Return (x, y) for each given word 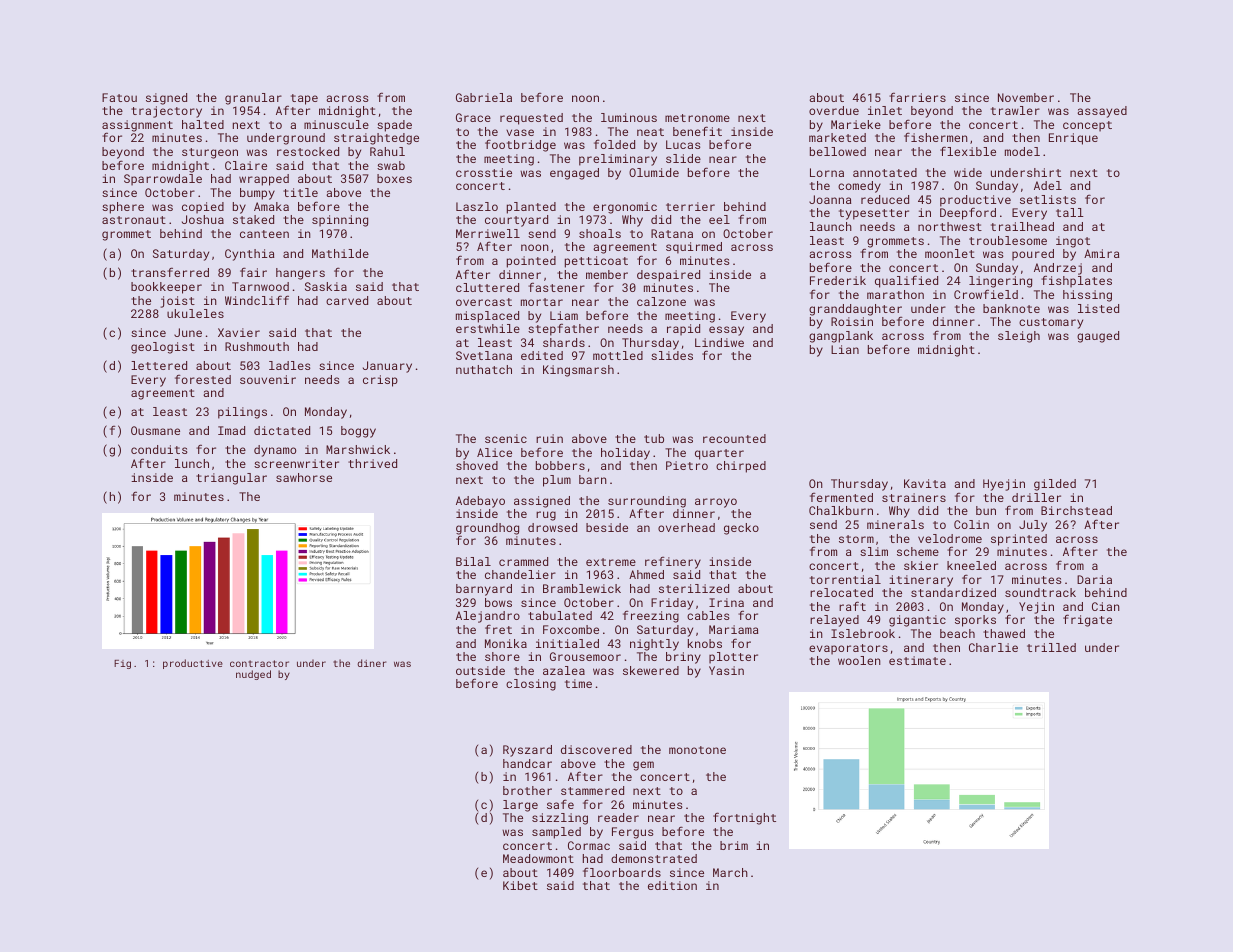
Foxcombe (571, 629)
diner (372, 663)
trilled (1051, 647)
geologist (163, 348)
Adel (1048, 185)
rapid (683, 330)
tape (304, 99)
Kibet (520, 885)
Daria (1094, 579)
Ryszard (527, 751)
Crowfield (986, 294)
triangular (231, 479)
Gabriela (484, 97)
